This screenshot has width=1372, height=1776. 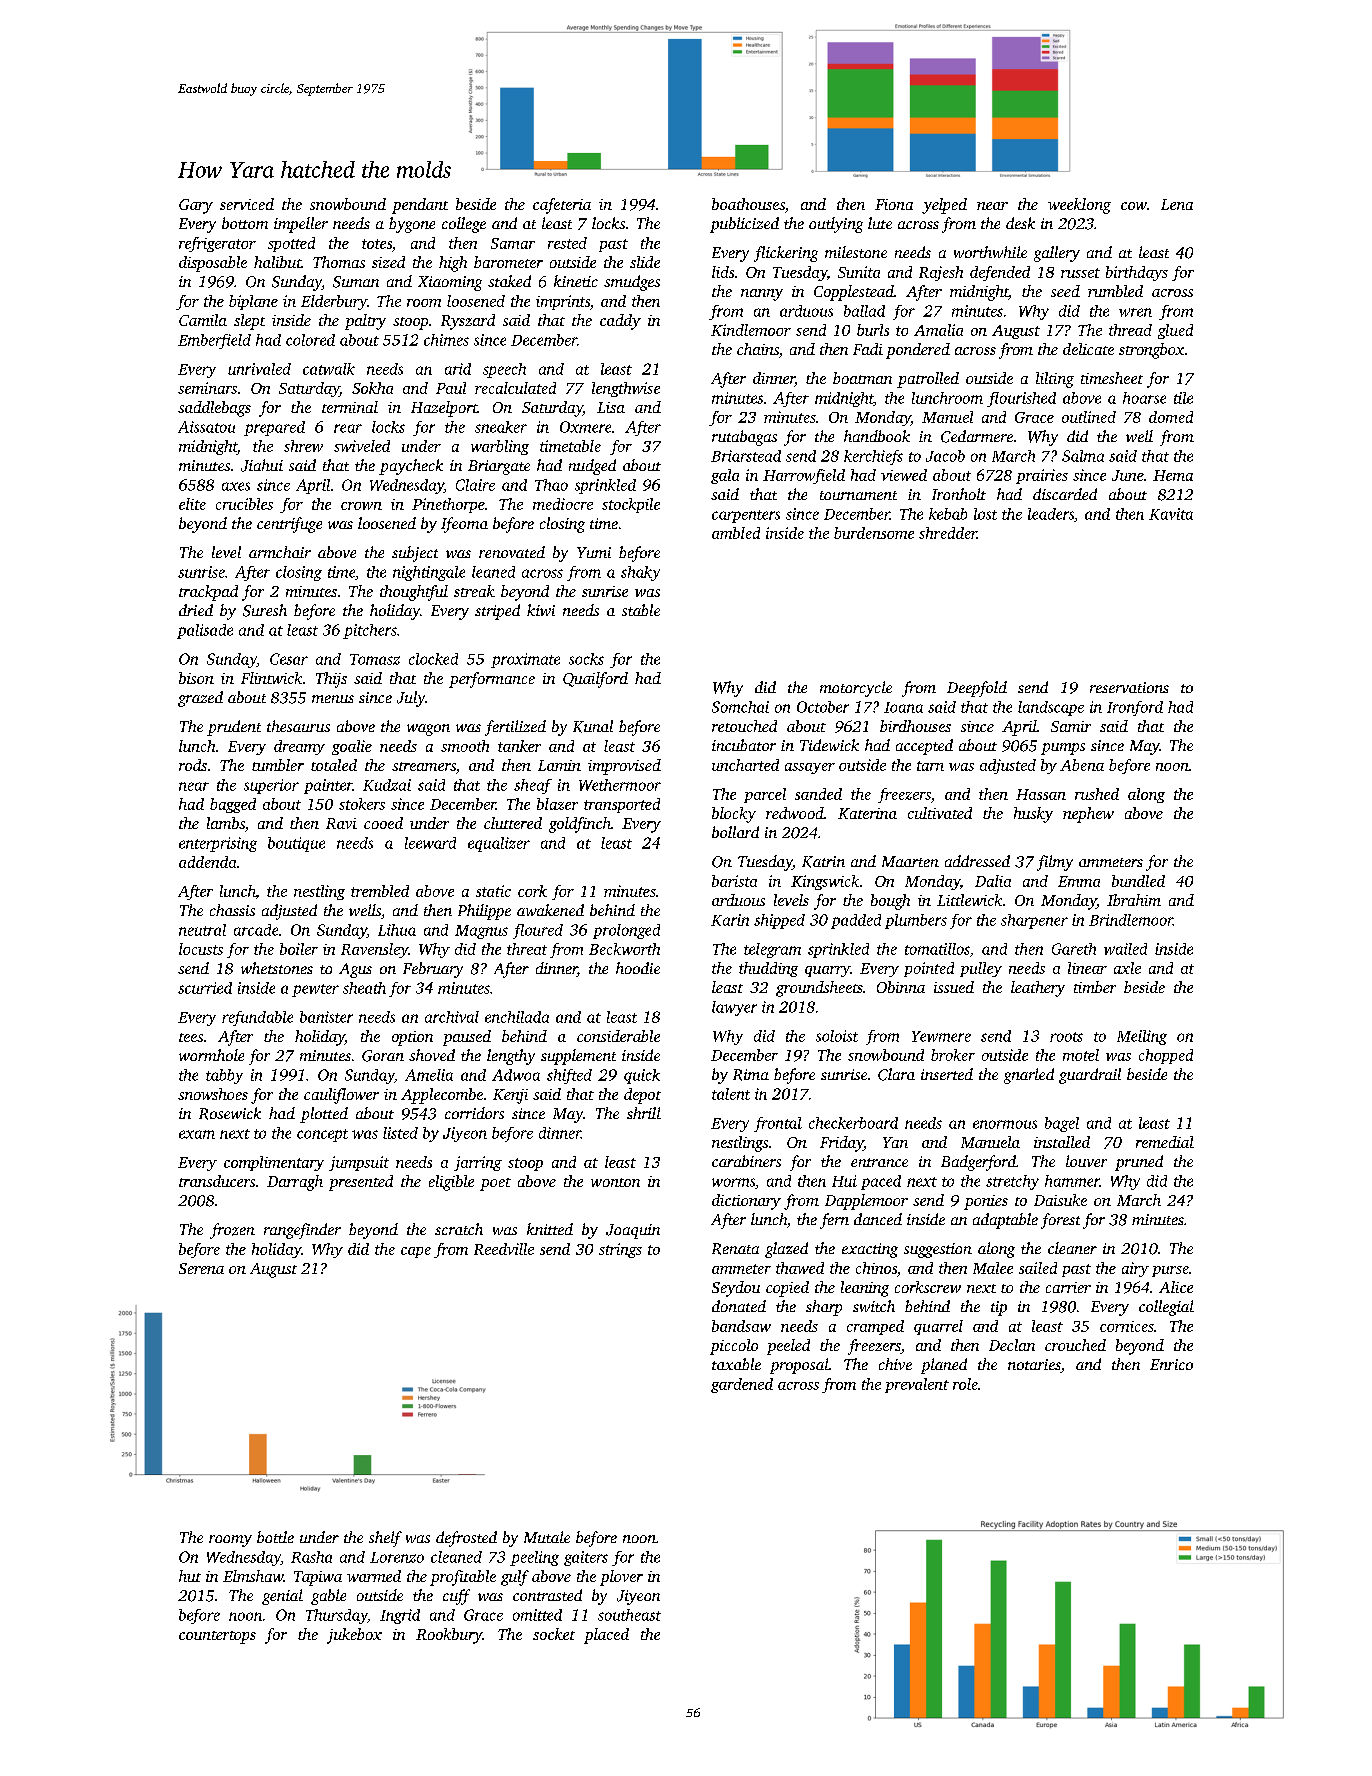 What do you see at coordinates (626, 389) in the screenshot?
I see `lengthwise` at bounding box center [626, 389].
